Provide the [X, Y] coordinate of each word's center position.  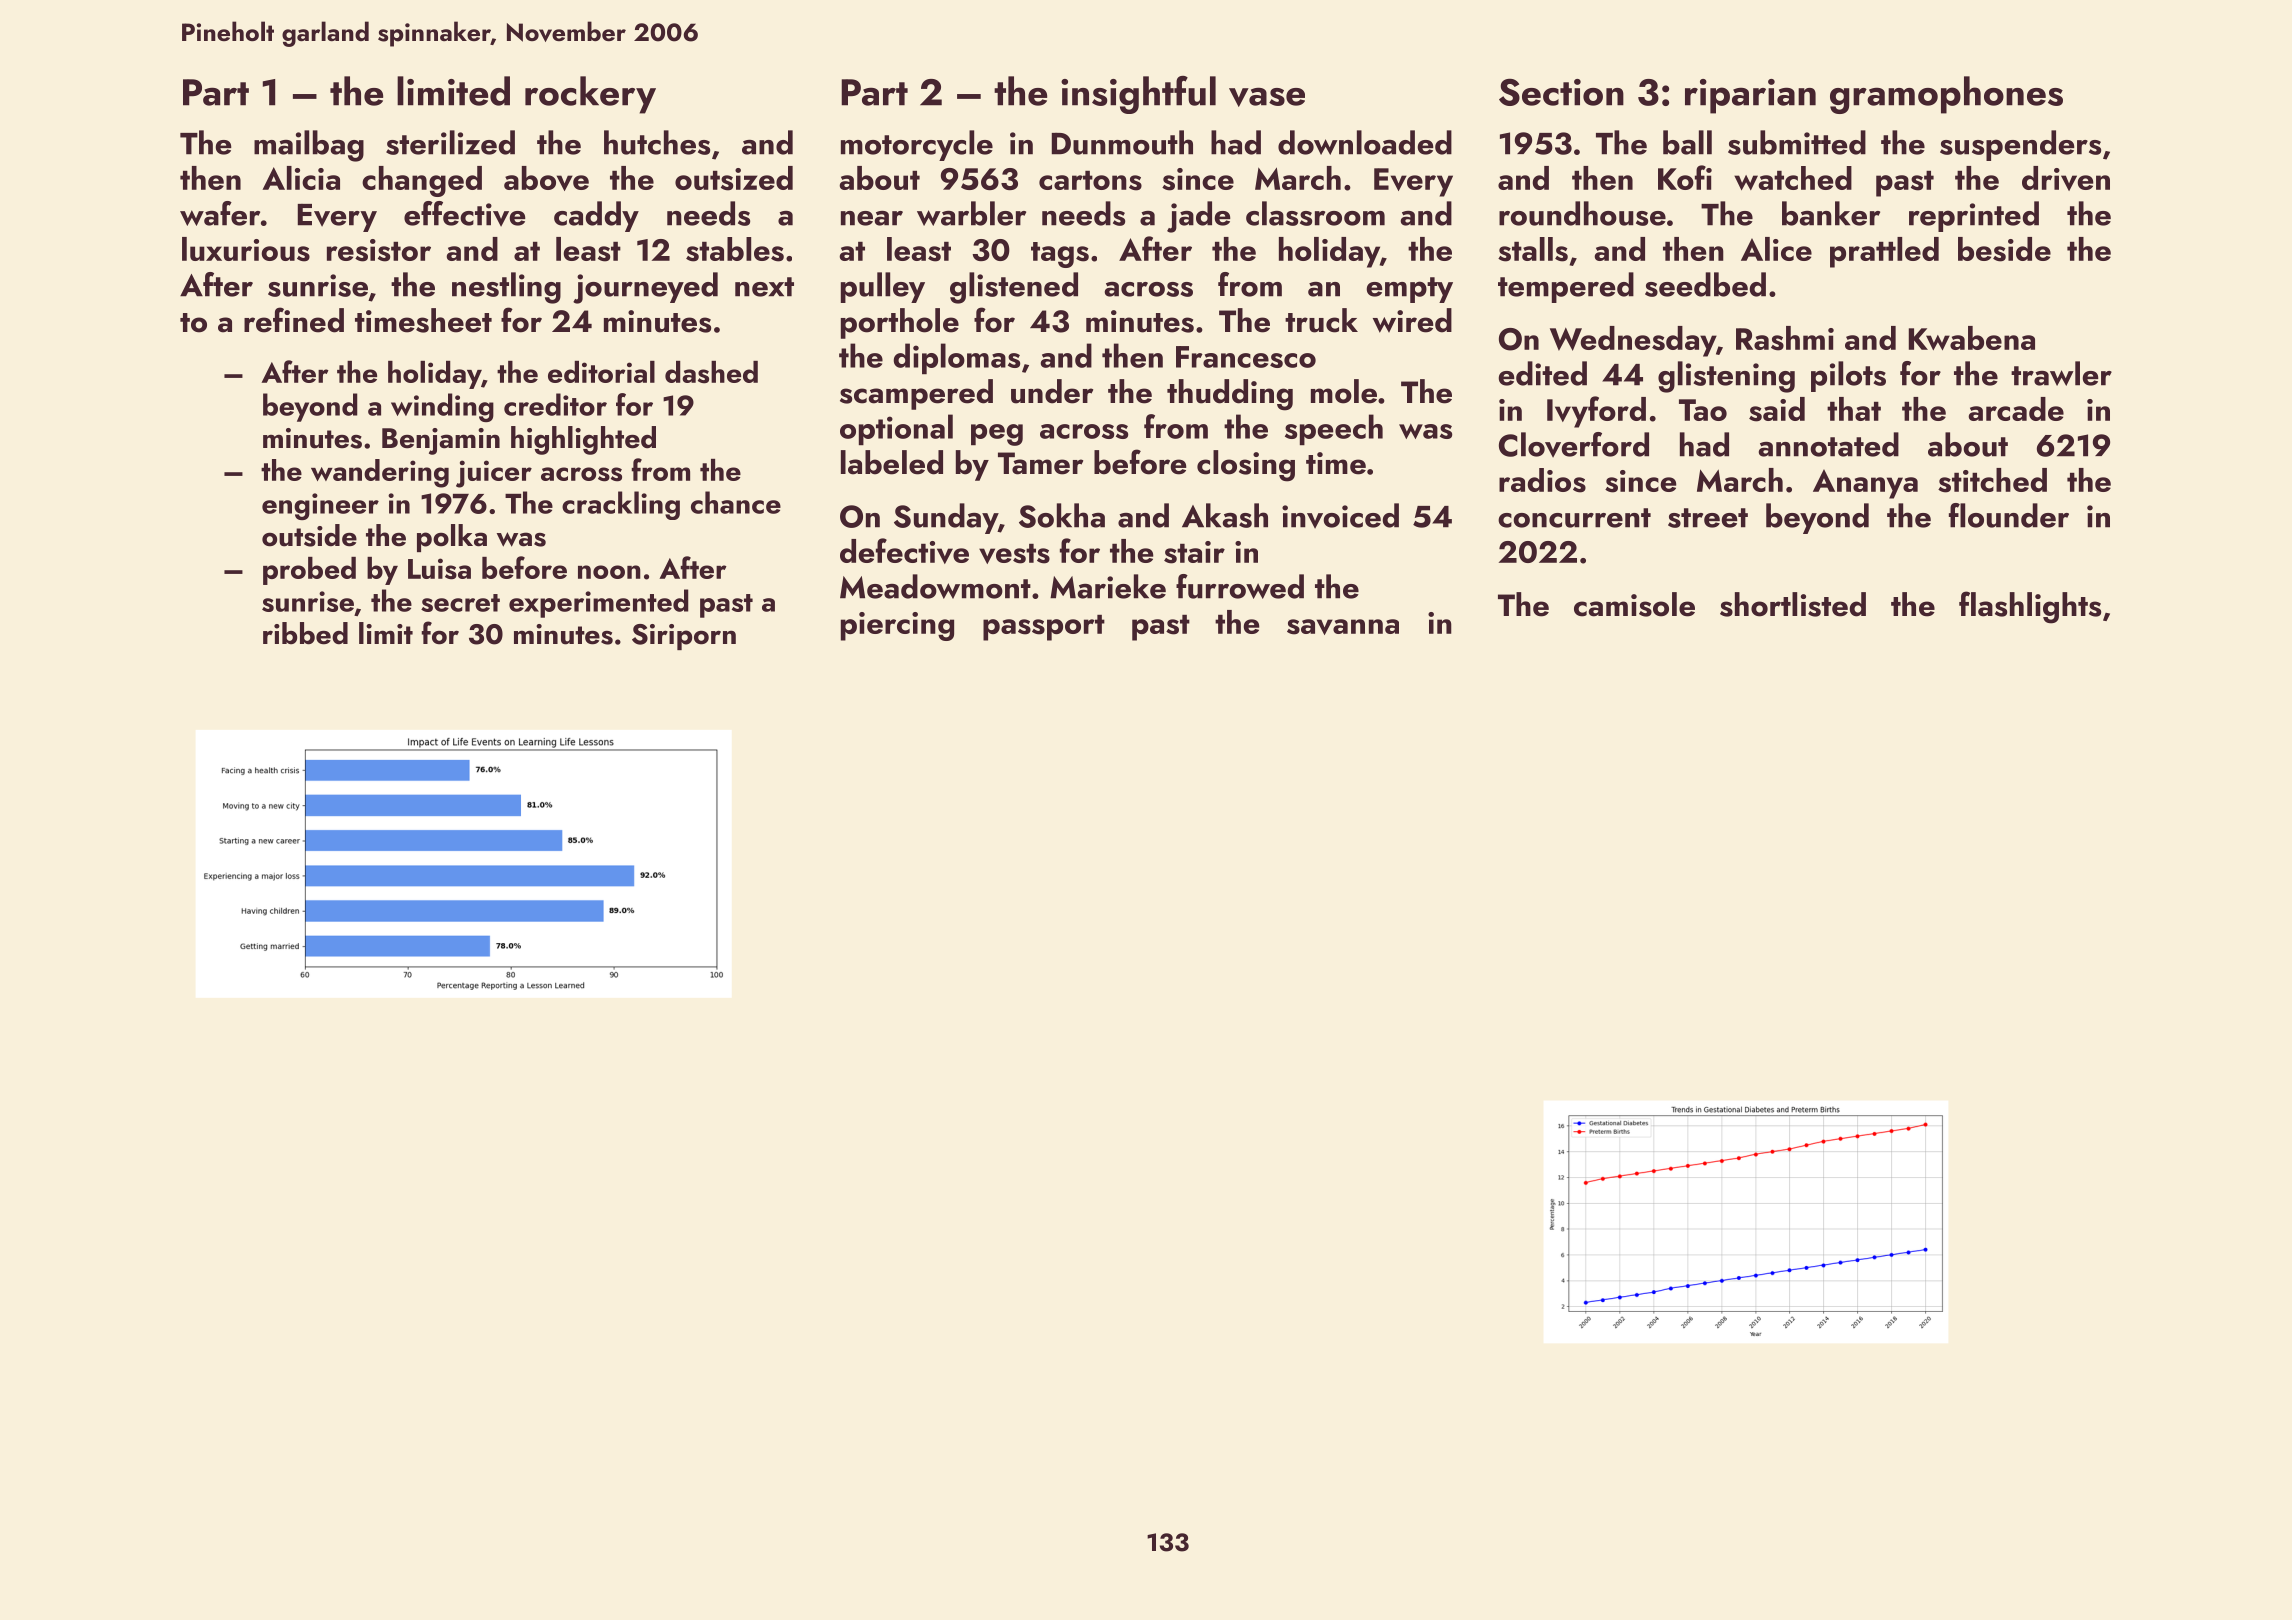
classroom [1315, 213]
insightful [1138, 95]
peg [997, 435]
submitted [1797, 142]
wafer [220, 213]
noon [609, 572]
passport [1044, 628]
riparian [1750, 96]
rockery [590, 95]
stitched [1992, 480]
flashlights [2030, 607]
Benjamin [441, 441]
